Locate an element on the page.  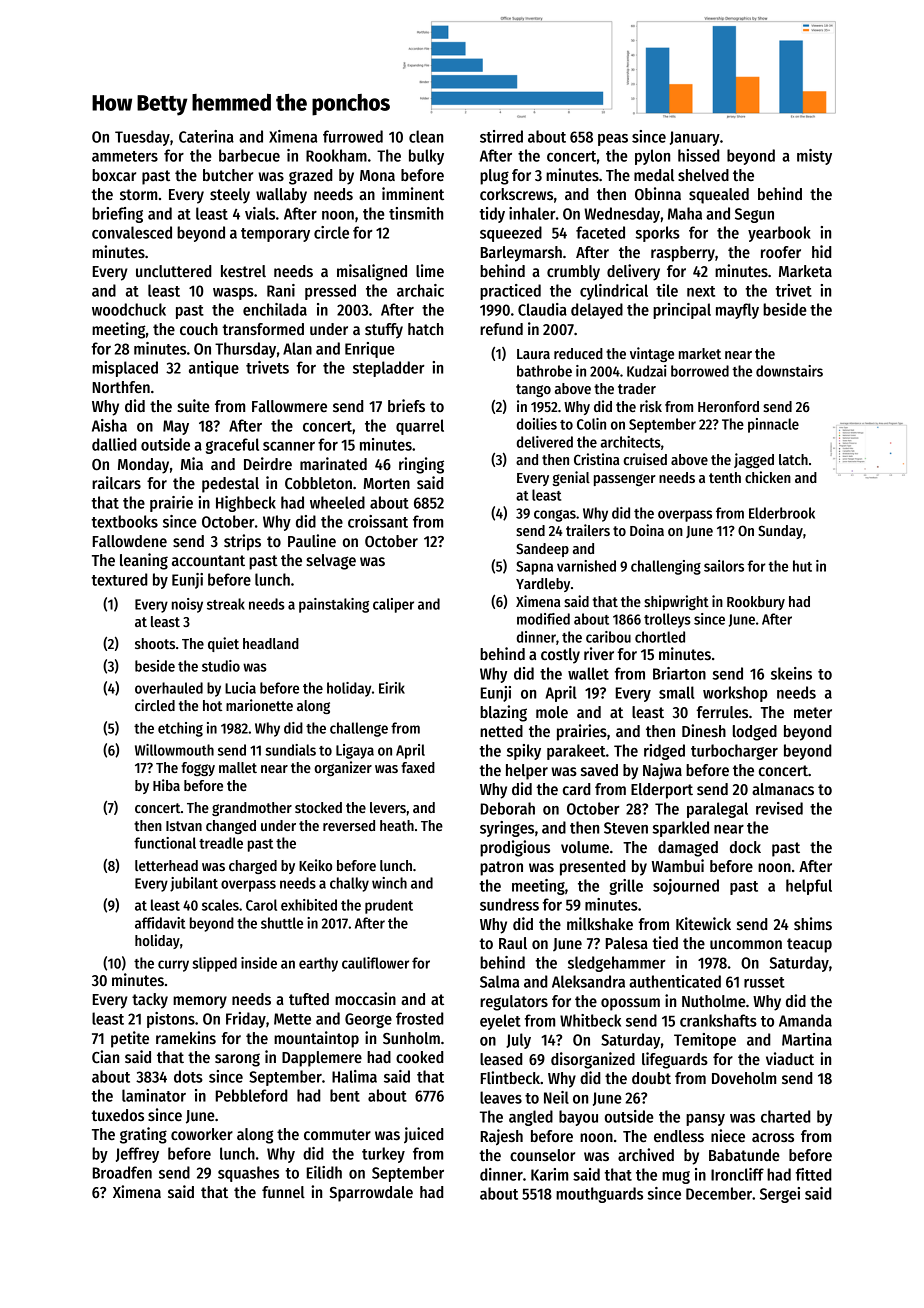
Broadfen is located at coordinates (122, 1172).
